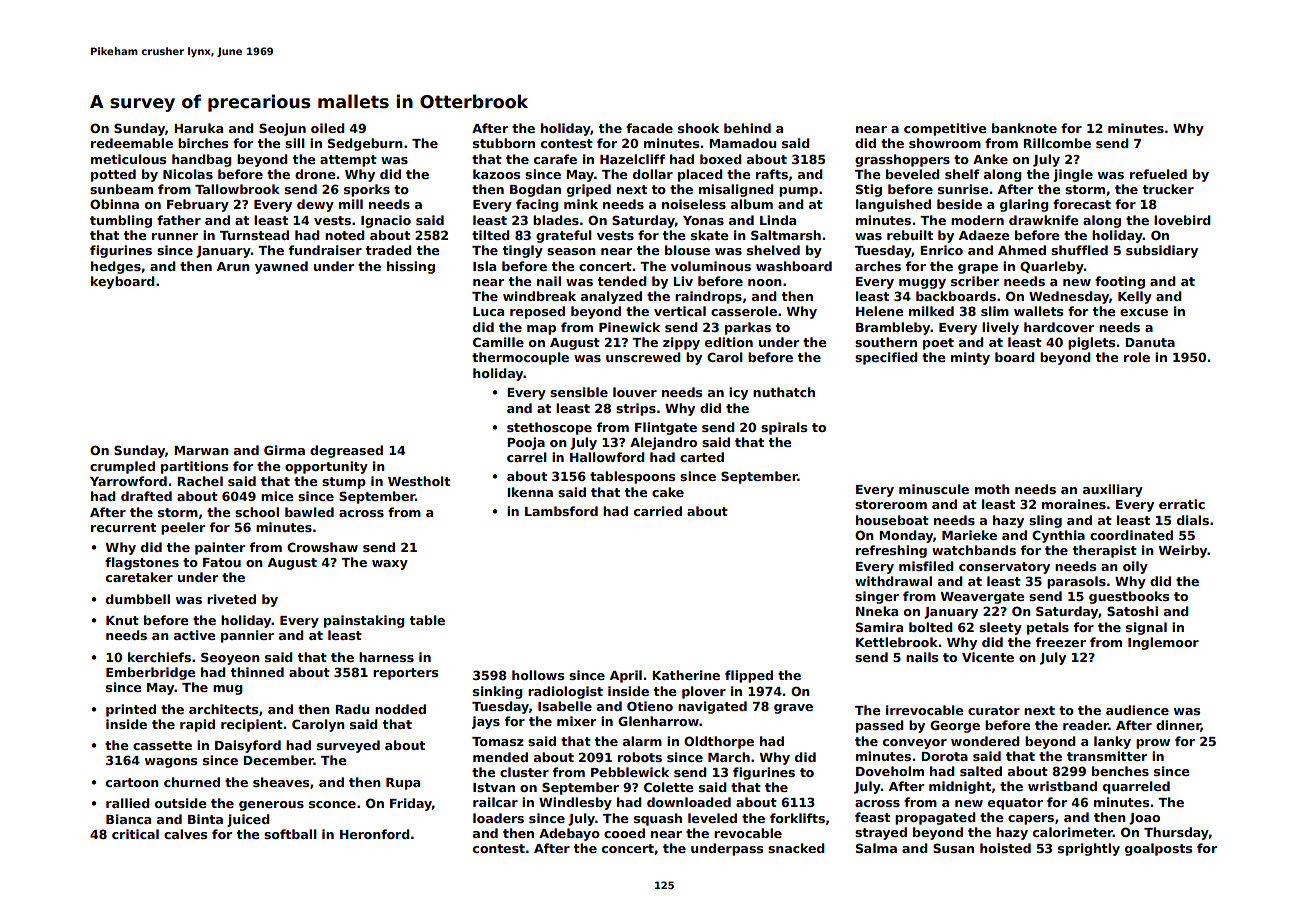 This image has height=924, width=1308. I want to click on Heronford, so click(375, 834).
